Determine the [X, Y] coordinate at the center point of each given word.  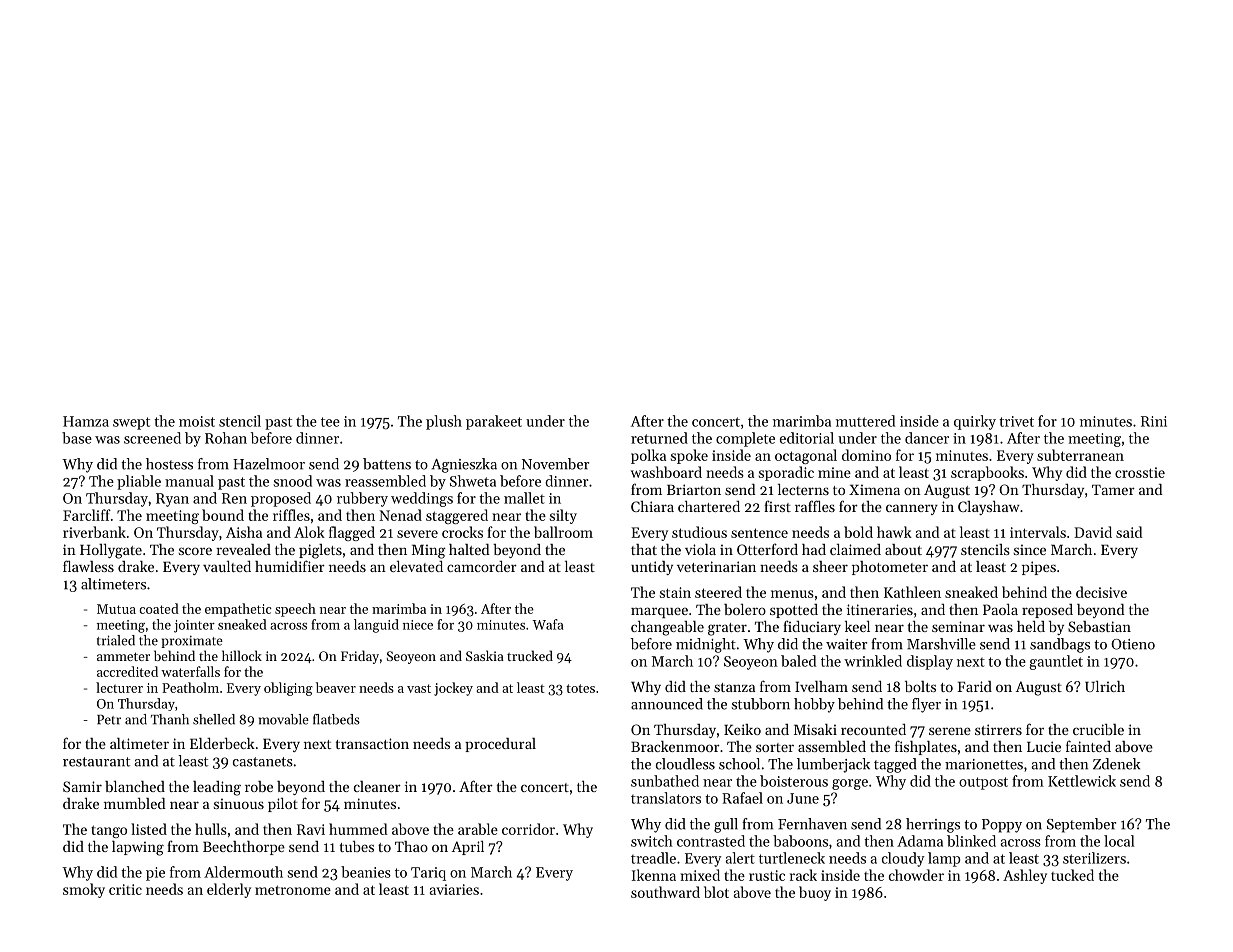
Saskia [485, 655]
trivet [1016, 421]
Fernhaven [812, 824]
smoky [84, 890]
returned [659, 438]
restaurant [96, 762]
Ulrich [1105, 686]
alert [740, 858]
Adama [920, 841]
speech [295, 610]
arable [478, 829]
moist [197, 421]
